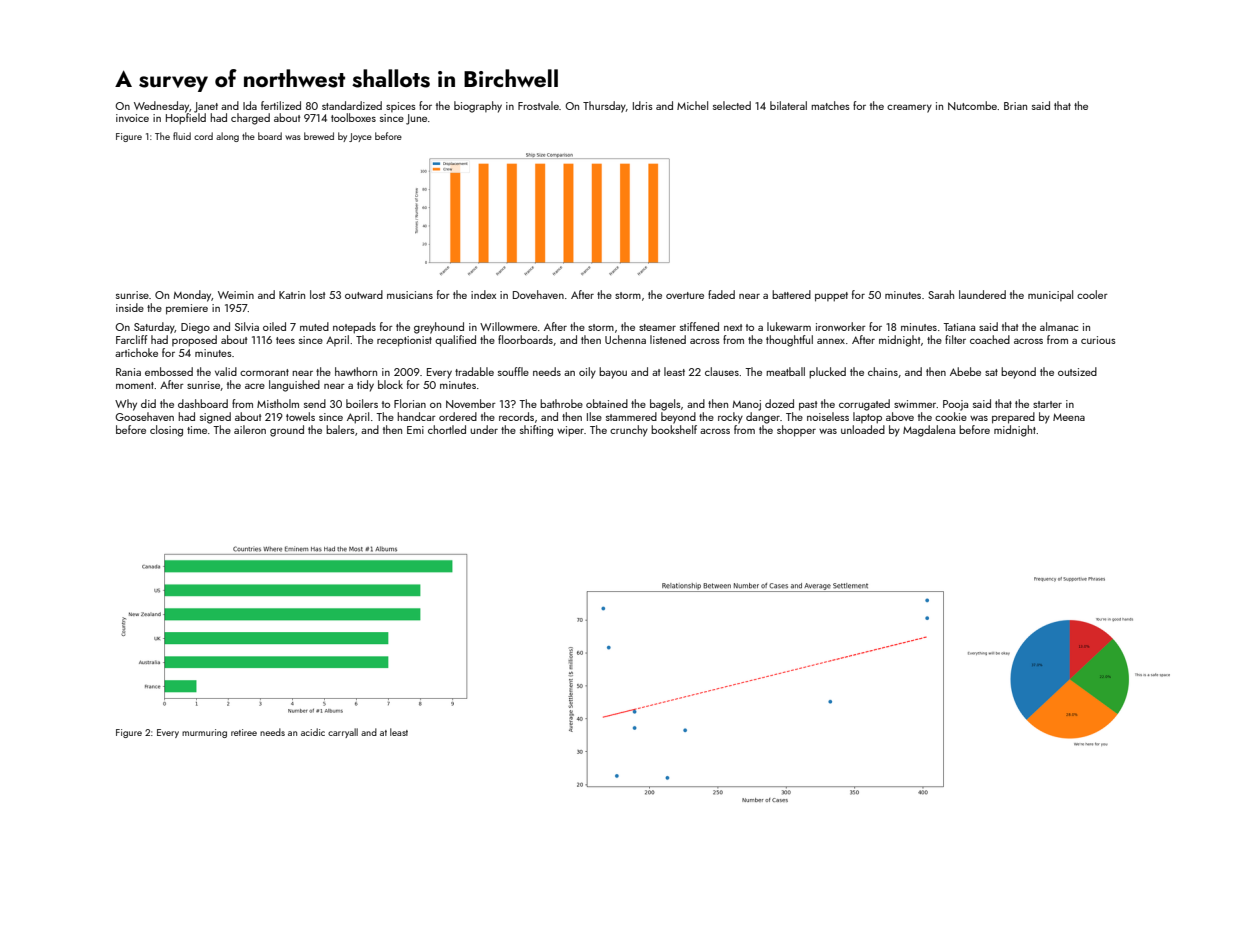 This screenshot has width=1233, height=952. I want to click on aileron, so click(250, 429).
